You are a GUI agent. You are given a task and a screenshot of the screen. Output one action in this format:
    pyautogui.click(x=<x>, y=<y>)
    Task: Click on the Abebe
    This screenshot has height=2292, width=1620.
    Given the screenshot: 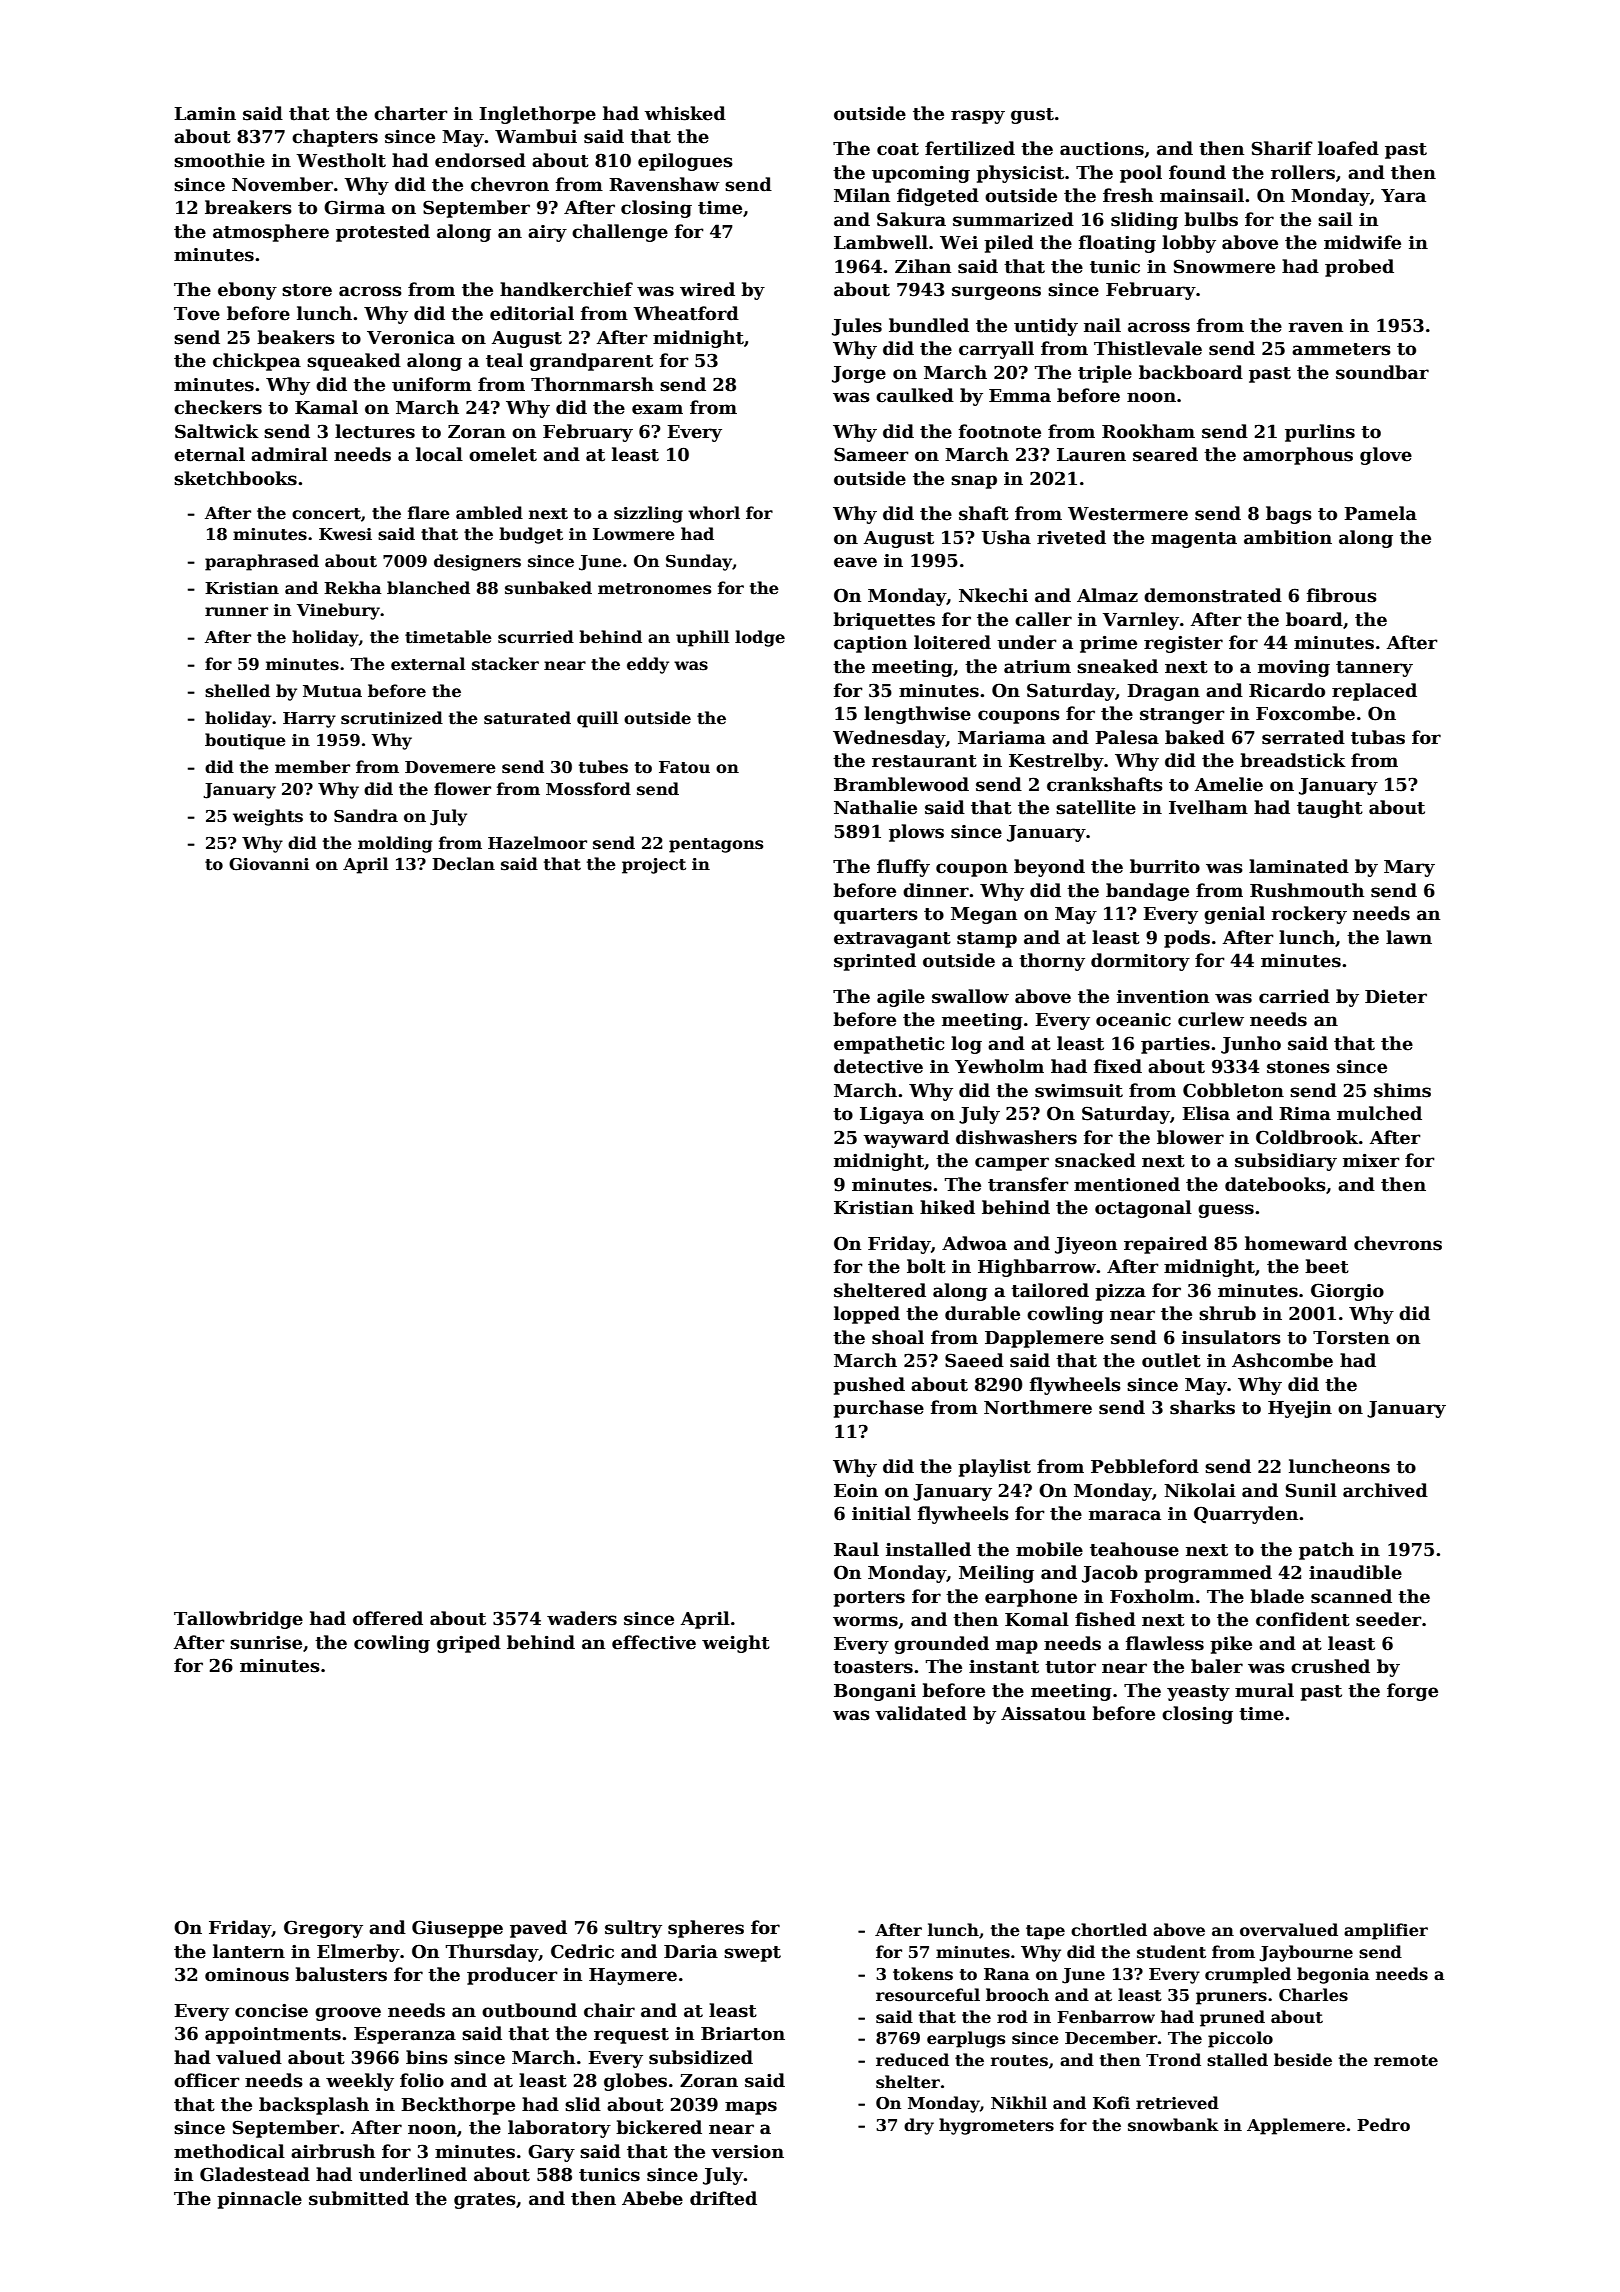 What is the action you would take?
    pyautogui.click(x=652, y=2198)
